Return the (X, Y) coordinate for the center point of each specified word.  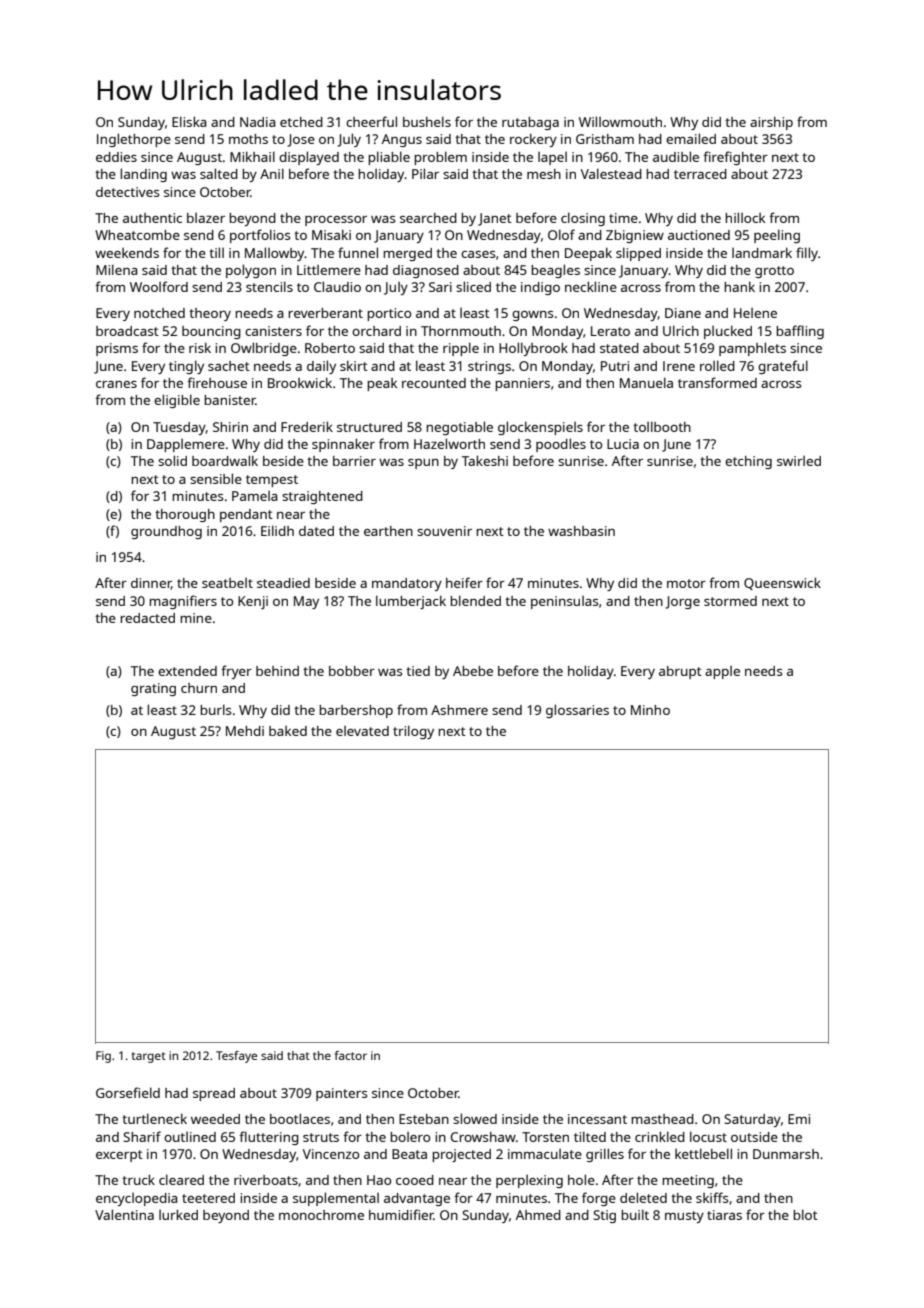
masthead (662, 1119)
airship (771, 123)
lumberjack (411, 602)
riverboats (266, 1180)
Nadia (258, 122)
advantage (417, 1199)
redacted (147, 618)
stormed (730, 601)
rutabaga (530, 123)
